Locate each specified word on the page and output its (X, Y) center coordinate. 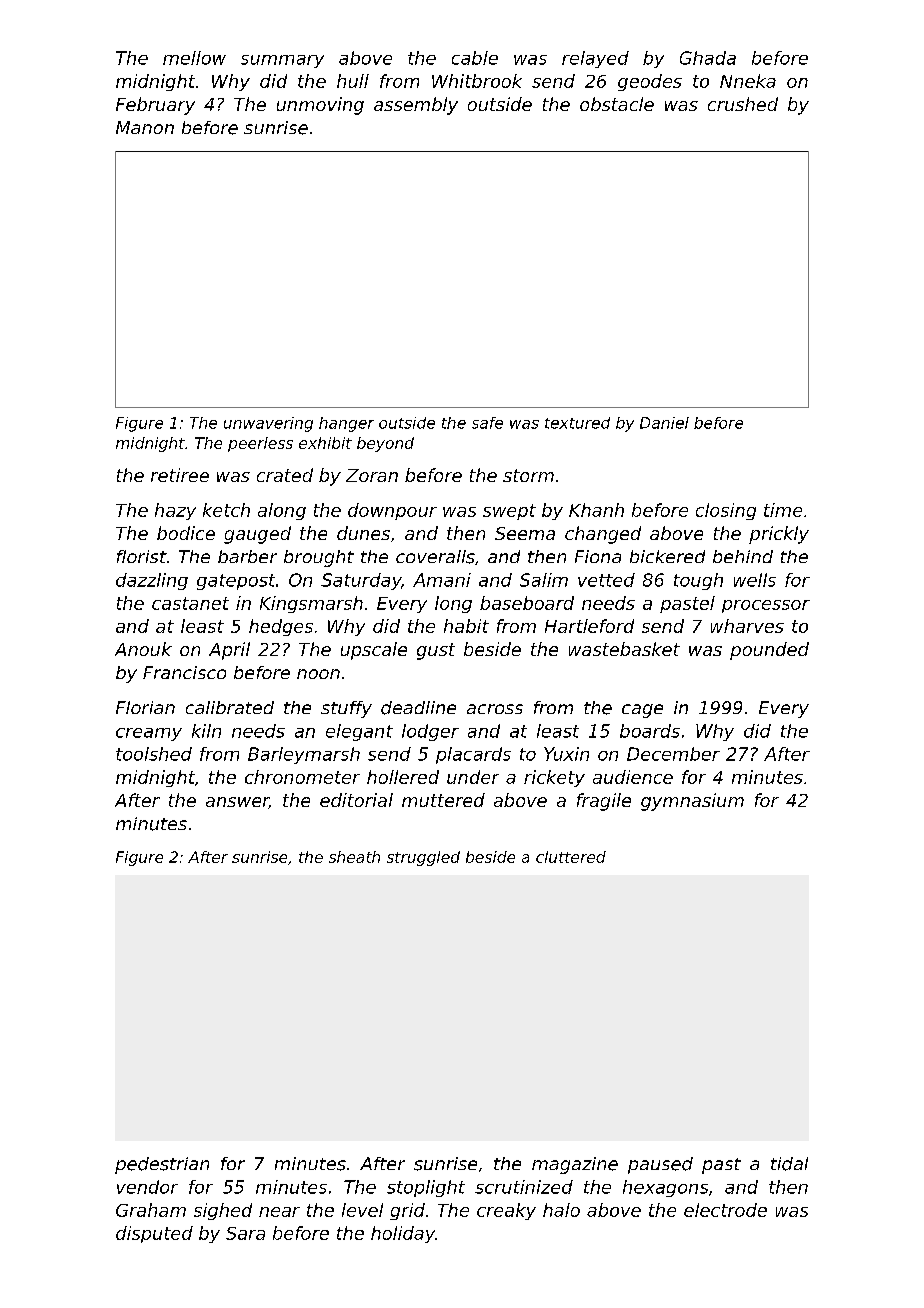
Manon (145, 127)
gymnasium (692, 802)
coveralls (435, 557)
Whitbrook (477, 81)
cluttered (571, 857)
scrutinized (524, 1187)
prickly (779, 535)
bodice (186, 533)
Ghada (708, 58)
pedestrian (162, 1165)
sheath (354, 857)
